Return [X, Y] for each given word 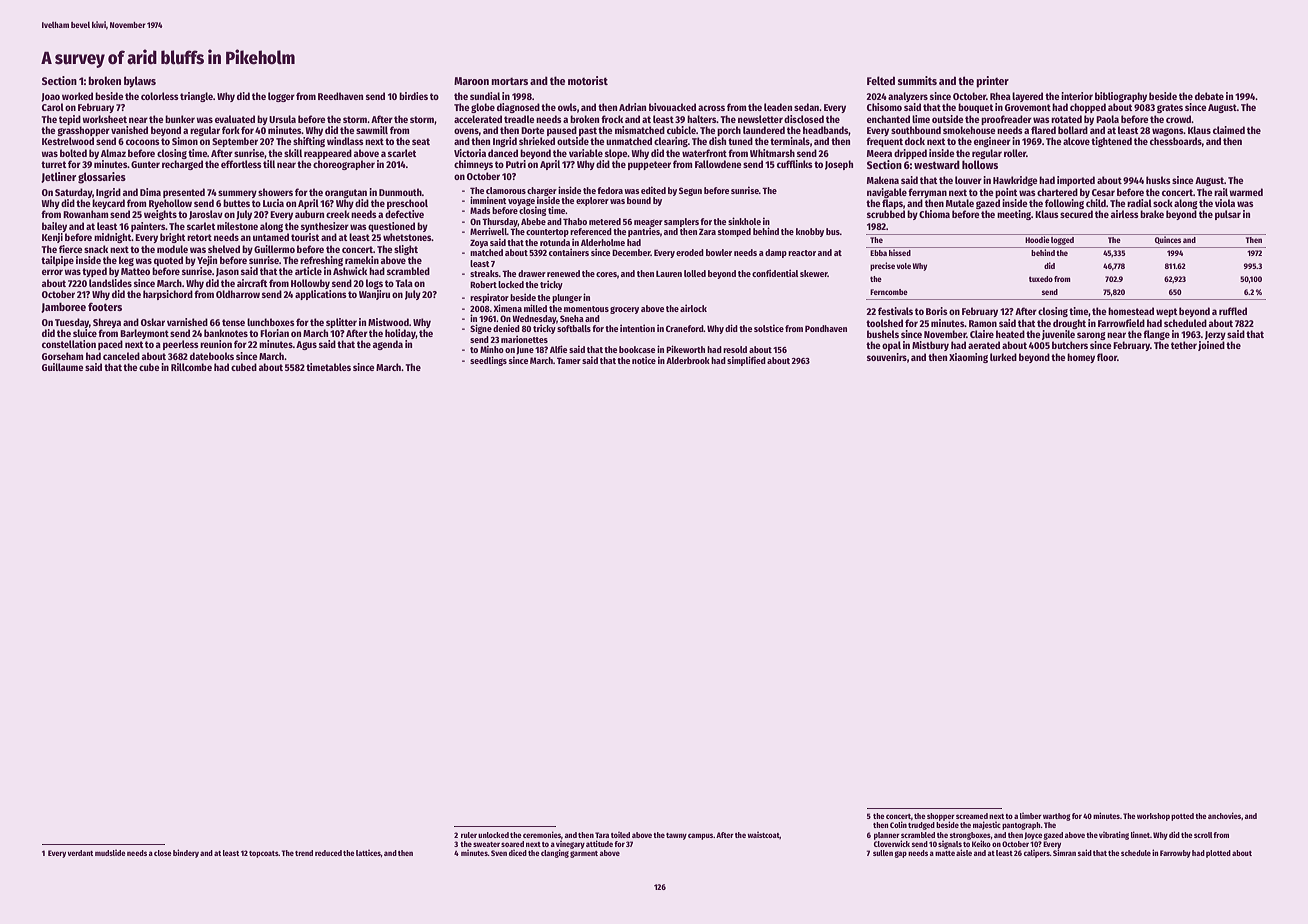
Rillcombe [191, 367]
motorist [588, 80]
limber [1031, 816]
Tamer [569, 360]
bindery [186, 853]
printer [992, 82]
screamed [972, 816]
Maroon [471, 81]
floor [1107, 357]
